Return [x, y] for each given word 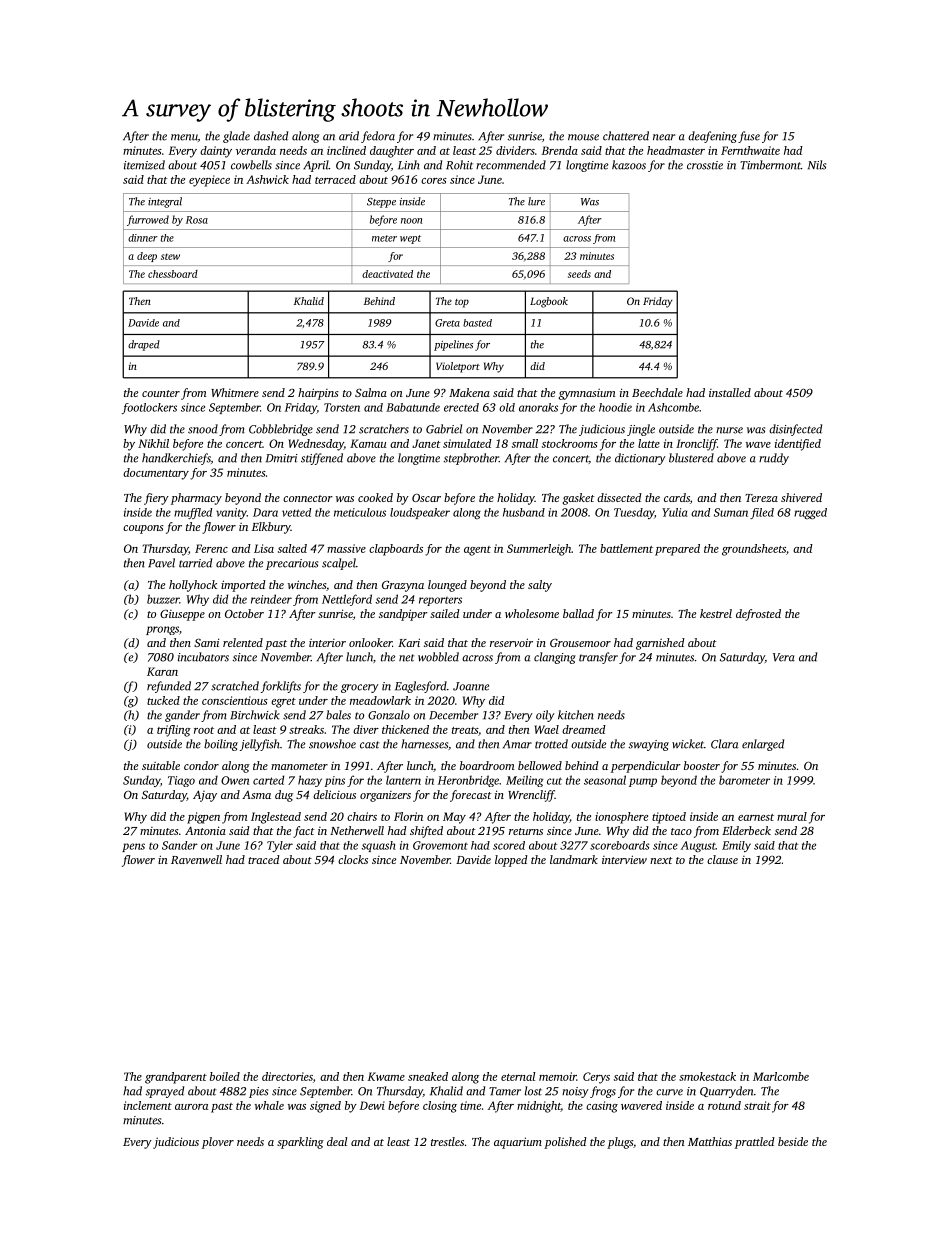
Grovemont [440, 845]
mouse [583, 137]
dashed [271, 136]
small [525, 443]
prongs [162, 630]
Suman [731, 512]
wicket [688, 744]
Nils [817, 165]
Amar [517, 744]
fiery [156, 499]
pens [133, 847]
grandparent [176, 1078]
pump [643, 782]
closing [440, 1107]
